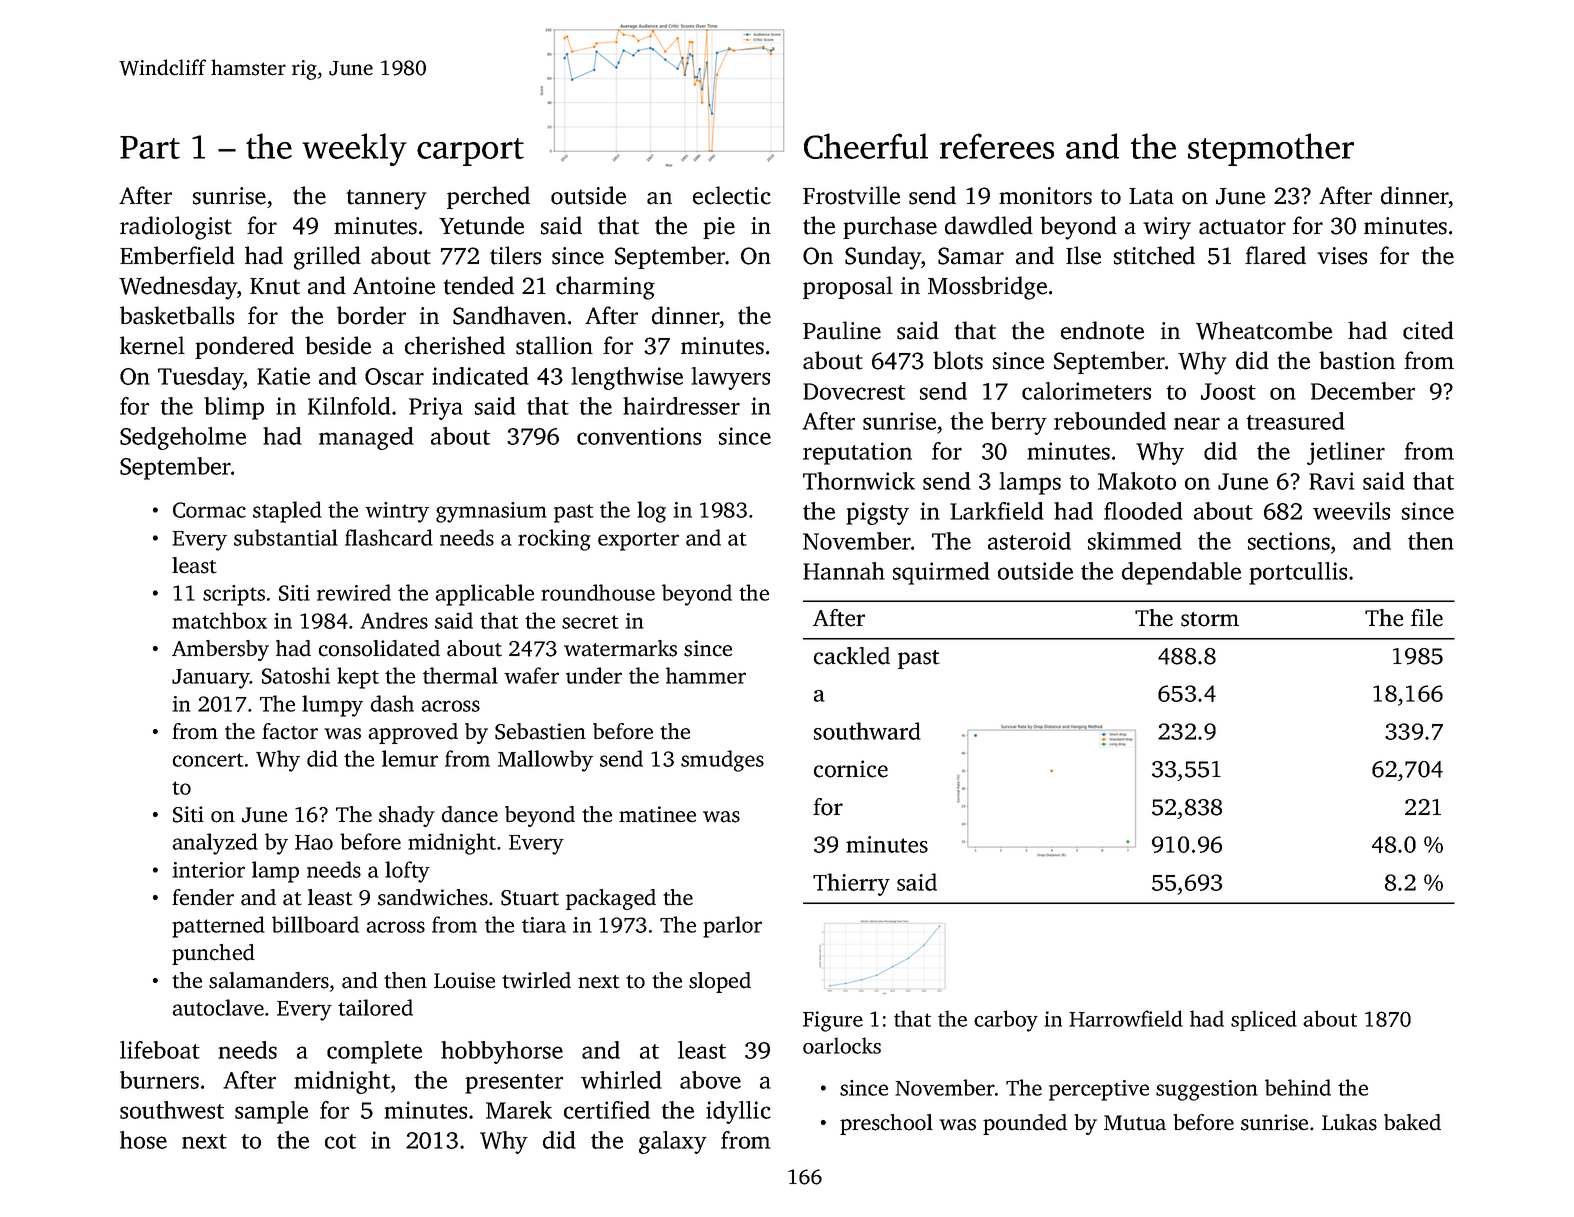 This screenshot has height=1217, width=1574. Describe the element at coordinates (1264, 1020) in the screenshot. I see `spliced` at that location.
